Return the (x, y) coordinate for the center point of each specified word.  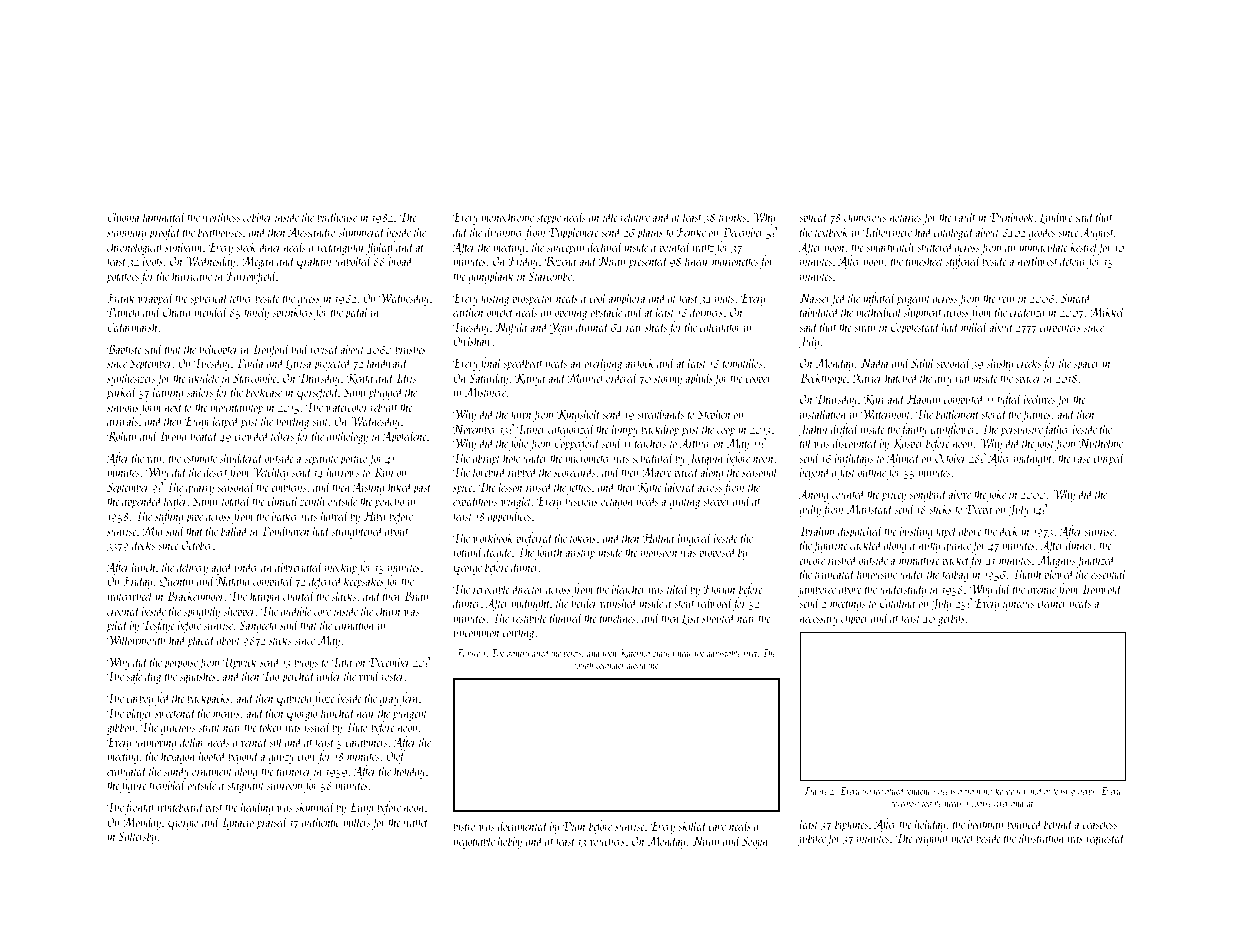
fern (409, 699)
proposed (718, 553)
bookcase (264, 391)
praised (272, 823)
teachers (650, 442)
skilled (693, 825)
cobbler (257, 216)
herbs (1086, 790)
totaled (236, 500)
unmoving (155, 744)
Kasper (908, 444)
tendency (920, 791)
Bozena (560, 261)
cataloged (954, 233)
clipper (855, 619)
